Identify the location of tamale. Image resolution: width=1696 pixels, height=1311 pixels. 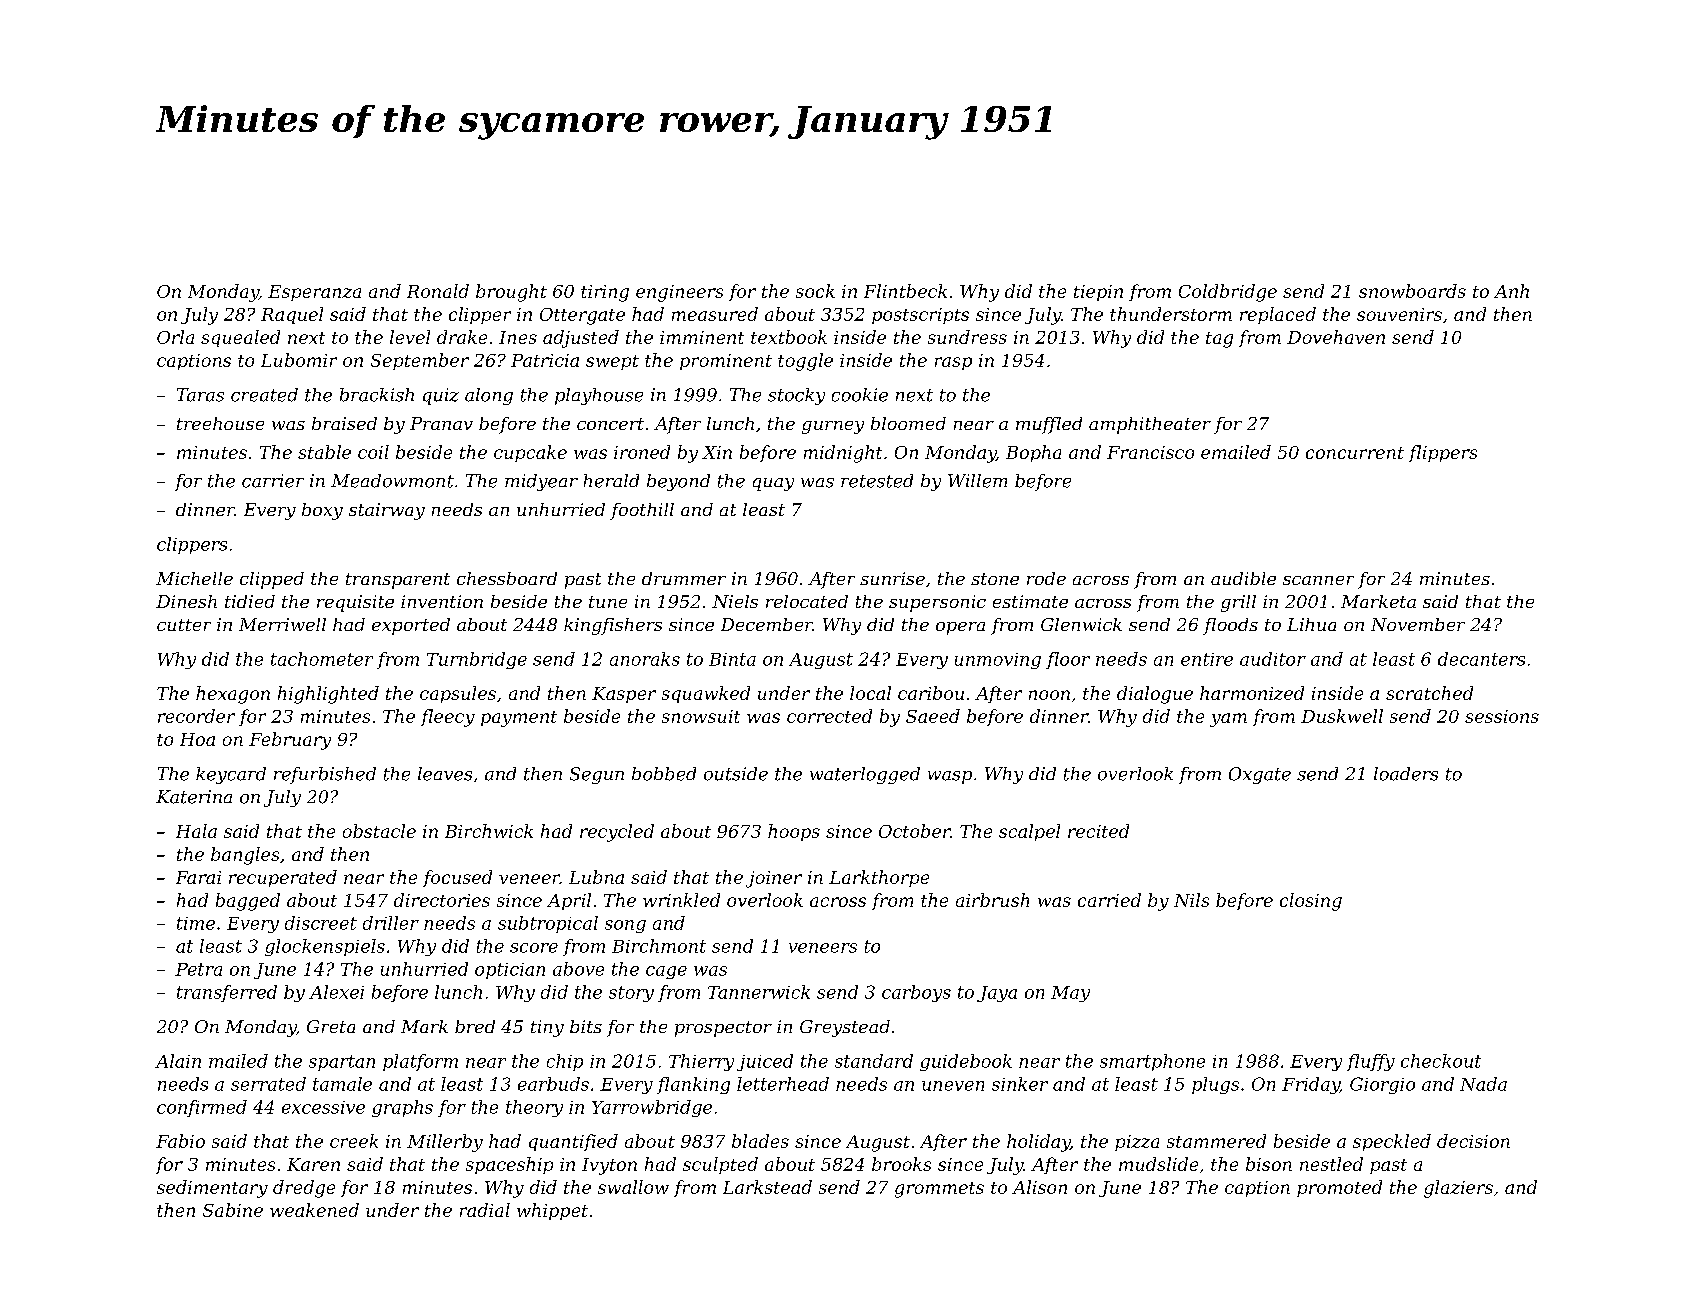
(342, 1084).
